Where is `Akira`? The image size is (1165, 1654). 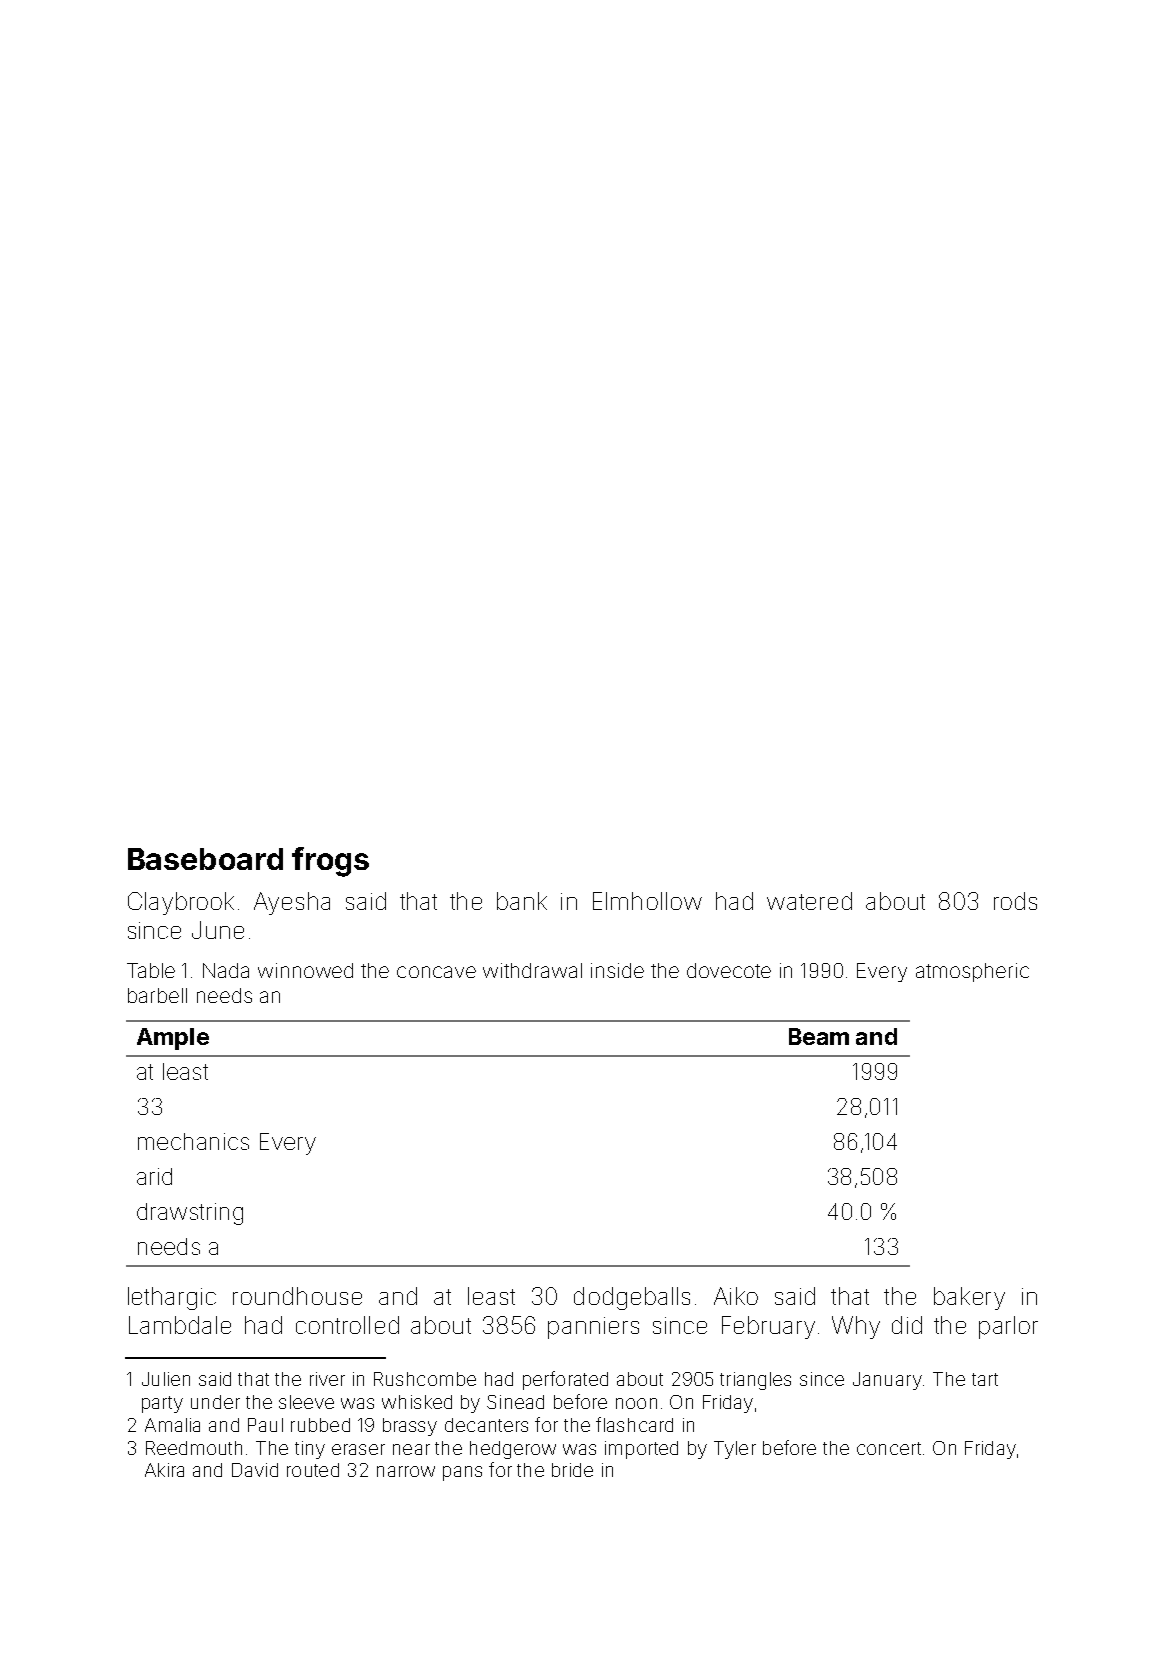
Akira is located at coordinates (164, 1470).
